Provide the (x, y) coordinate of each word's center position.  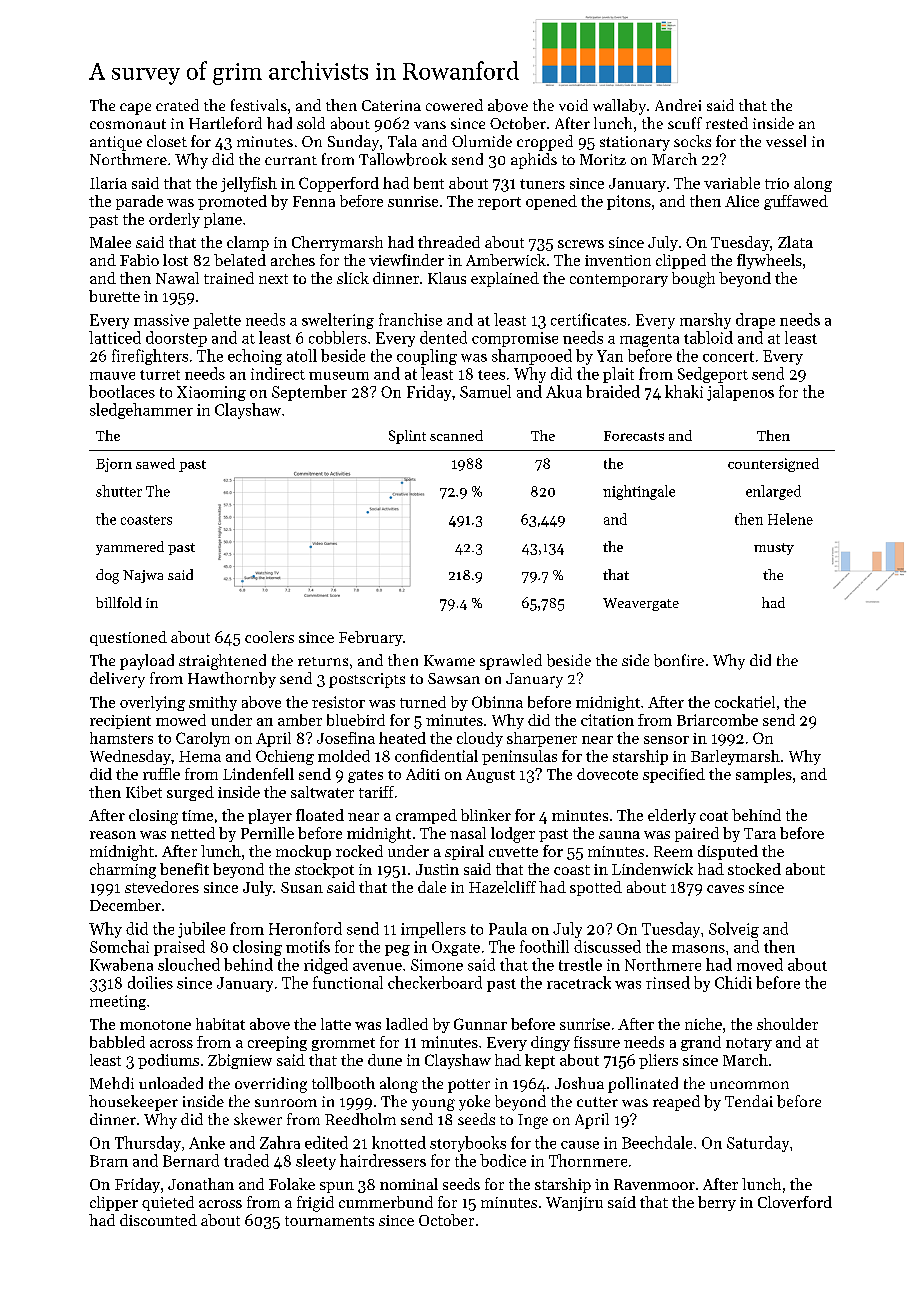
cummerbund (386, 1202)
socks (692, 141)
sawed (155, 463)
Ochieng (285, 757)
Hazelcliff (502, 887)
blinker (486, 815)
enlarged (773, 492)
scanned (456, 435)
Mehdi (112, 1083)
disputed (728, 852)
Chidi (733, 982)
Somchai (119, 946)
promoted (232, 202)
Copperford (339, 184)
